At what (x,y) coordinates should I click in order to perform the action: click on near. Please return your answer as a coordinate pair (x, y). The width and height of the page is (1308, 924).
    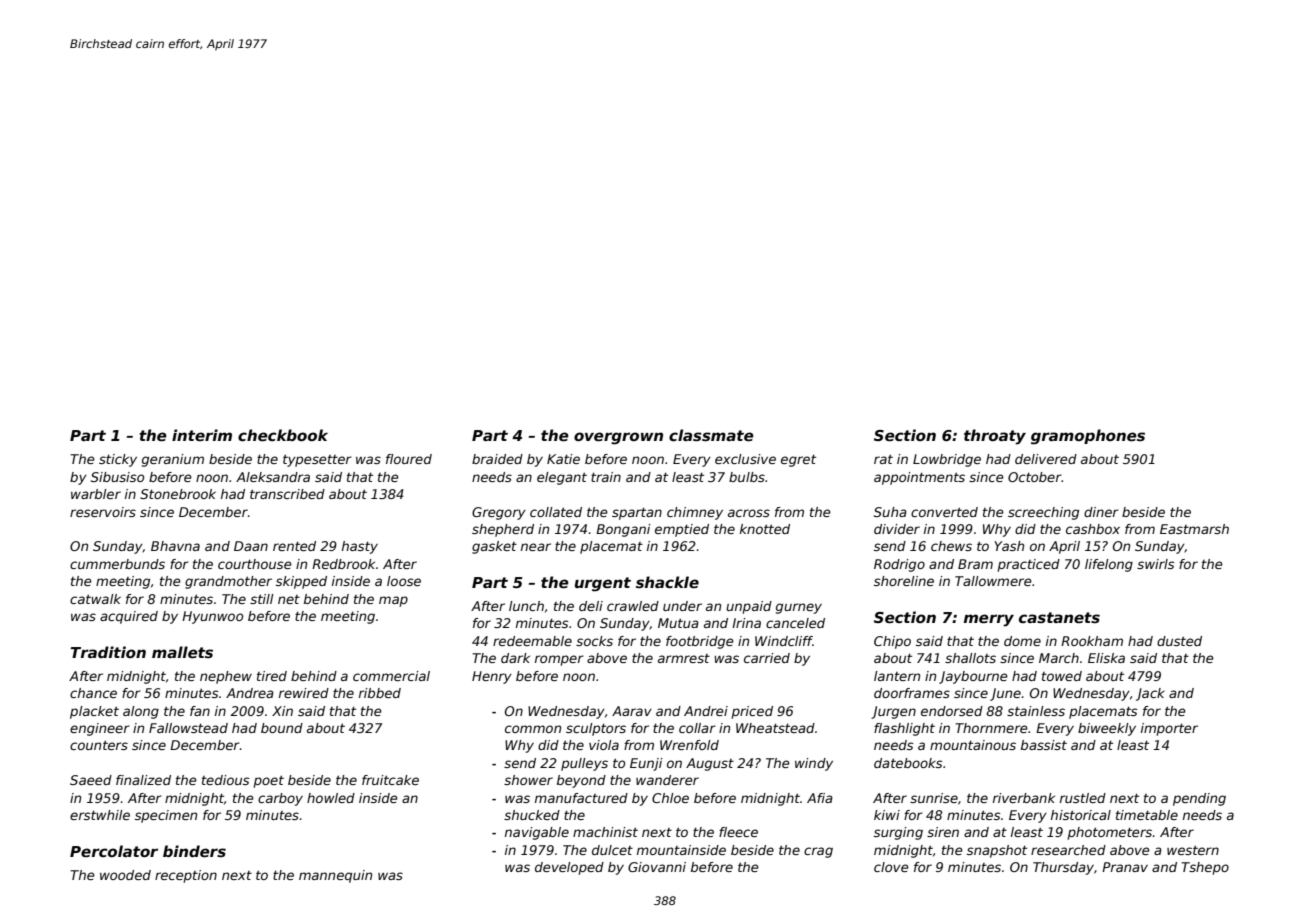
    Looking at the image, I should click on (536, 547).
